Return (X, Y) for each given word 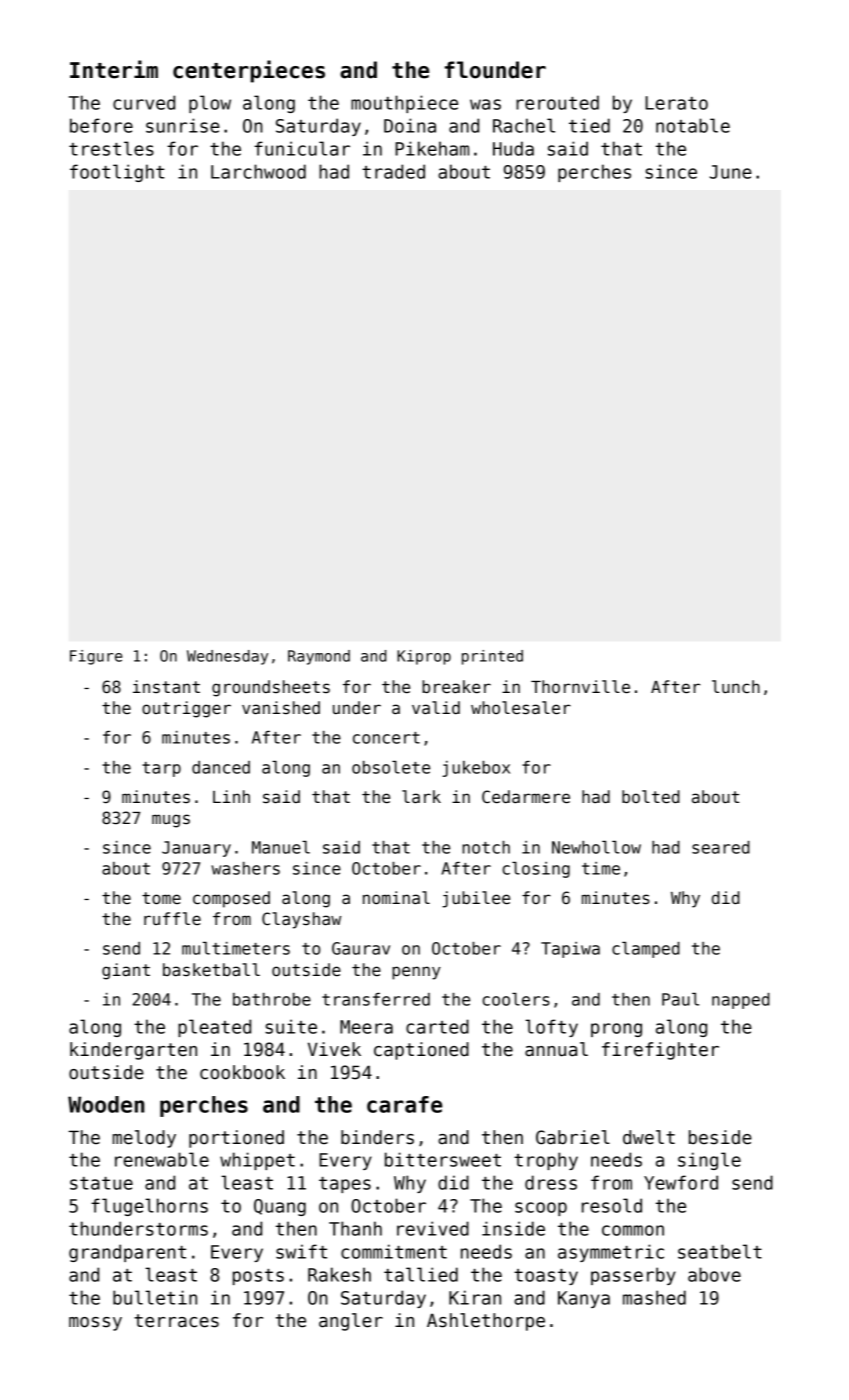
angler (351, 1322)
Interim (114, 69)
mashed (654, 1297)
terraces (176, 1321)
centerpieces (249, 71)
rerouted (557, 102)
